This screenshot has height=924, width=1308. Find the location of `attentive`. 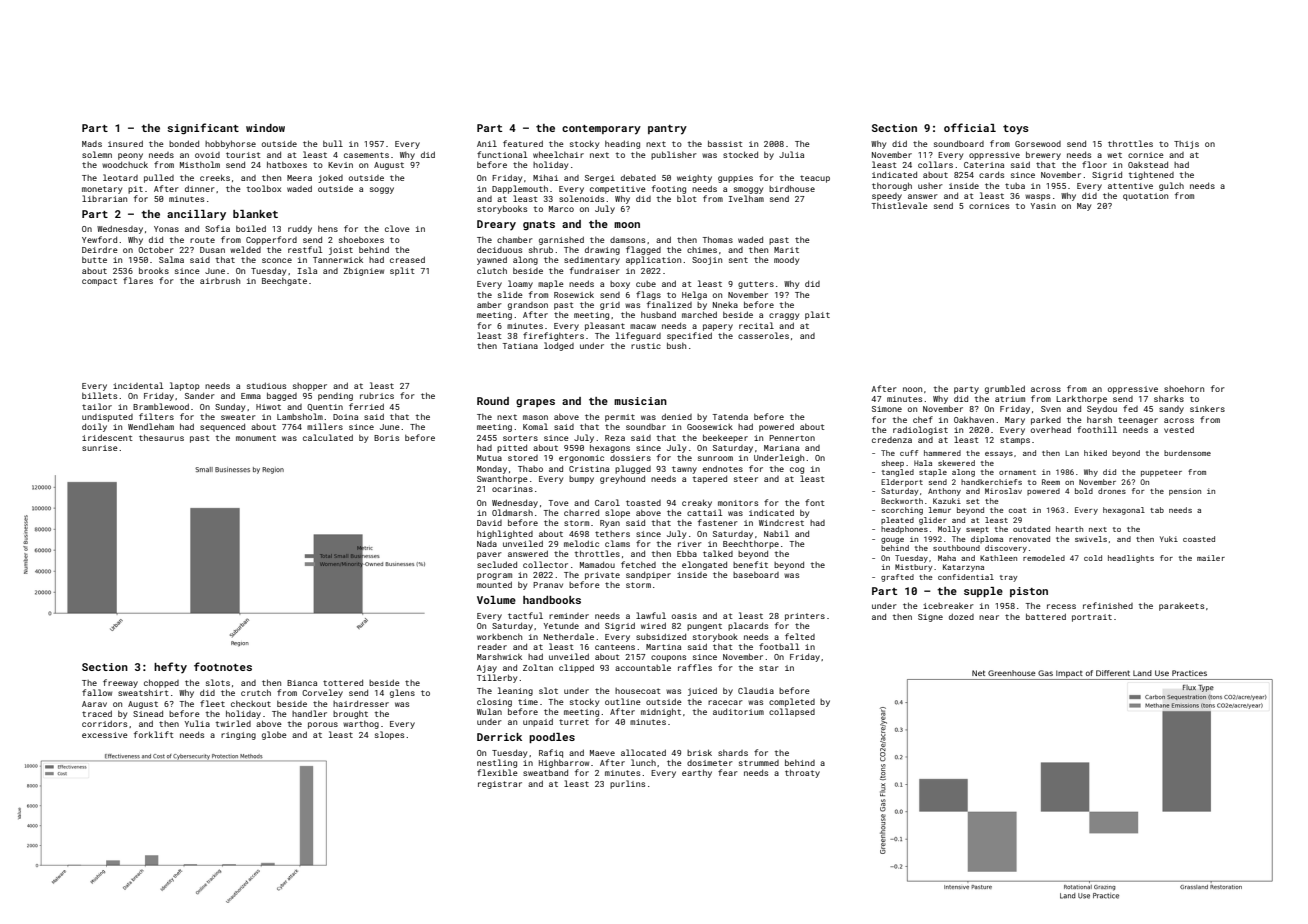

attentive is located at coordinates (1130, 186).
